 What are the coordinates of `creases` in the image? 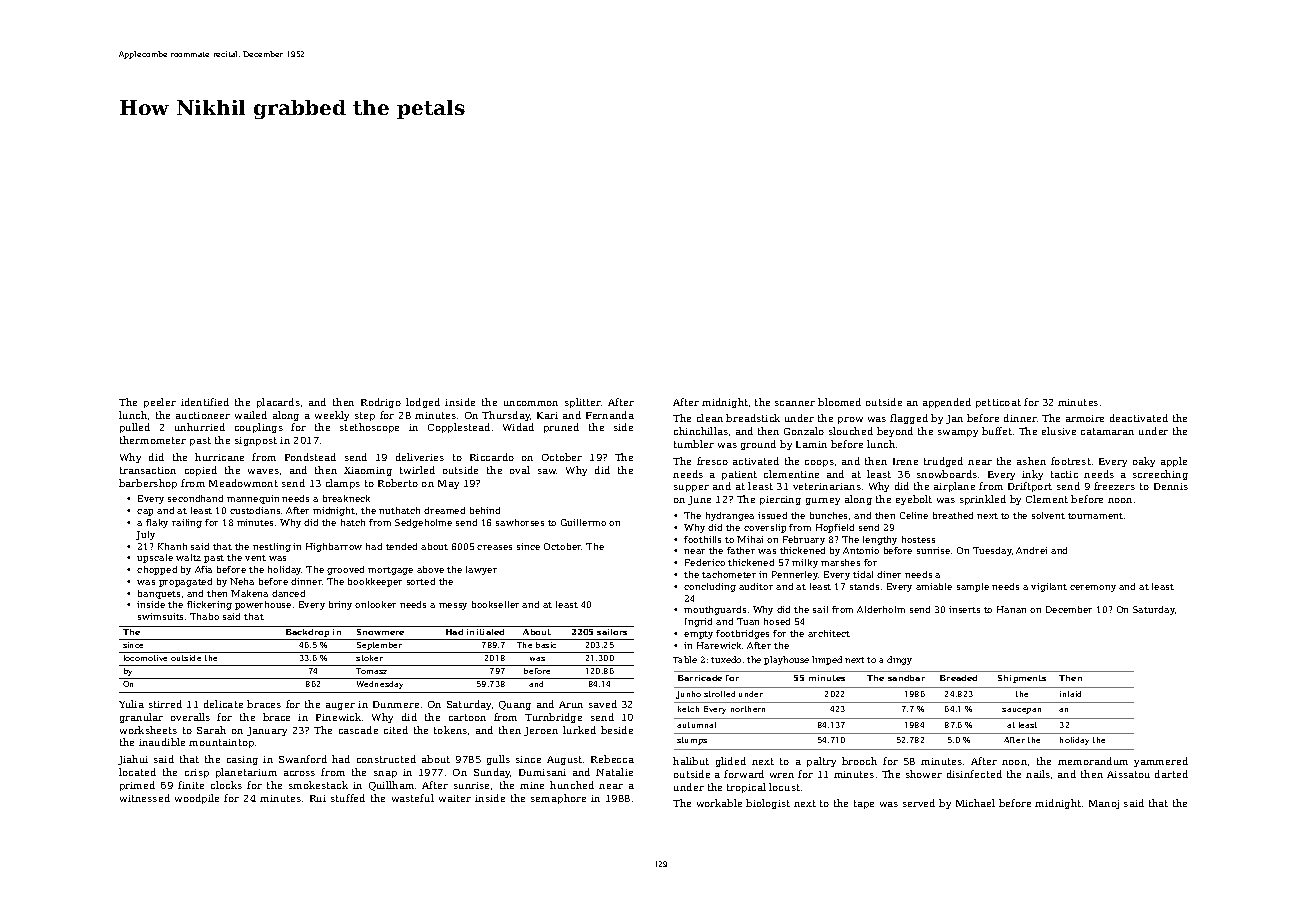 It's located at (494, 547).
